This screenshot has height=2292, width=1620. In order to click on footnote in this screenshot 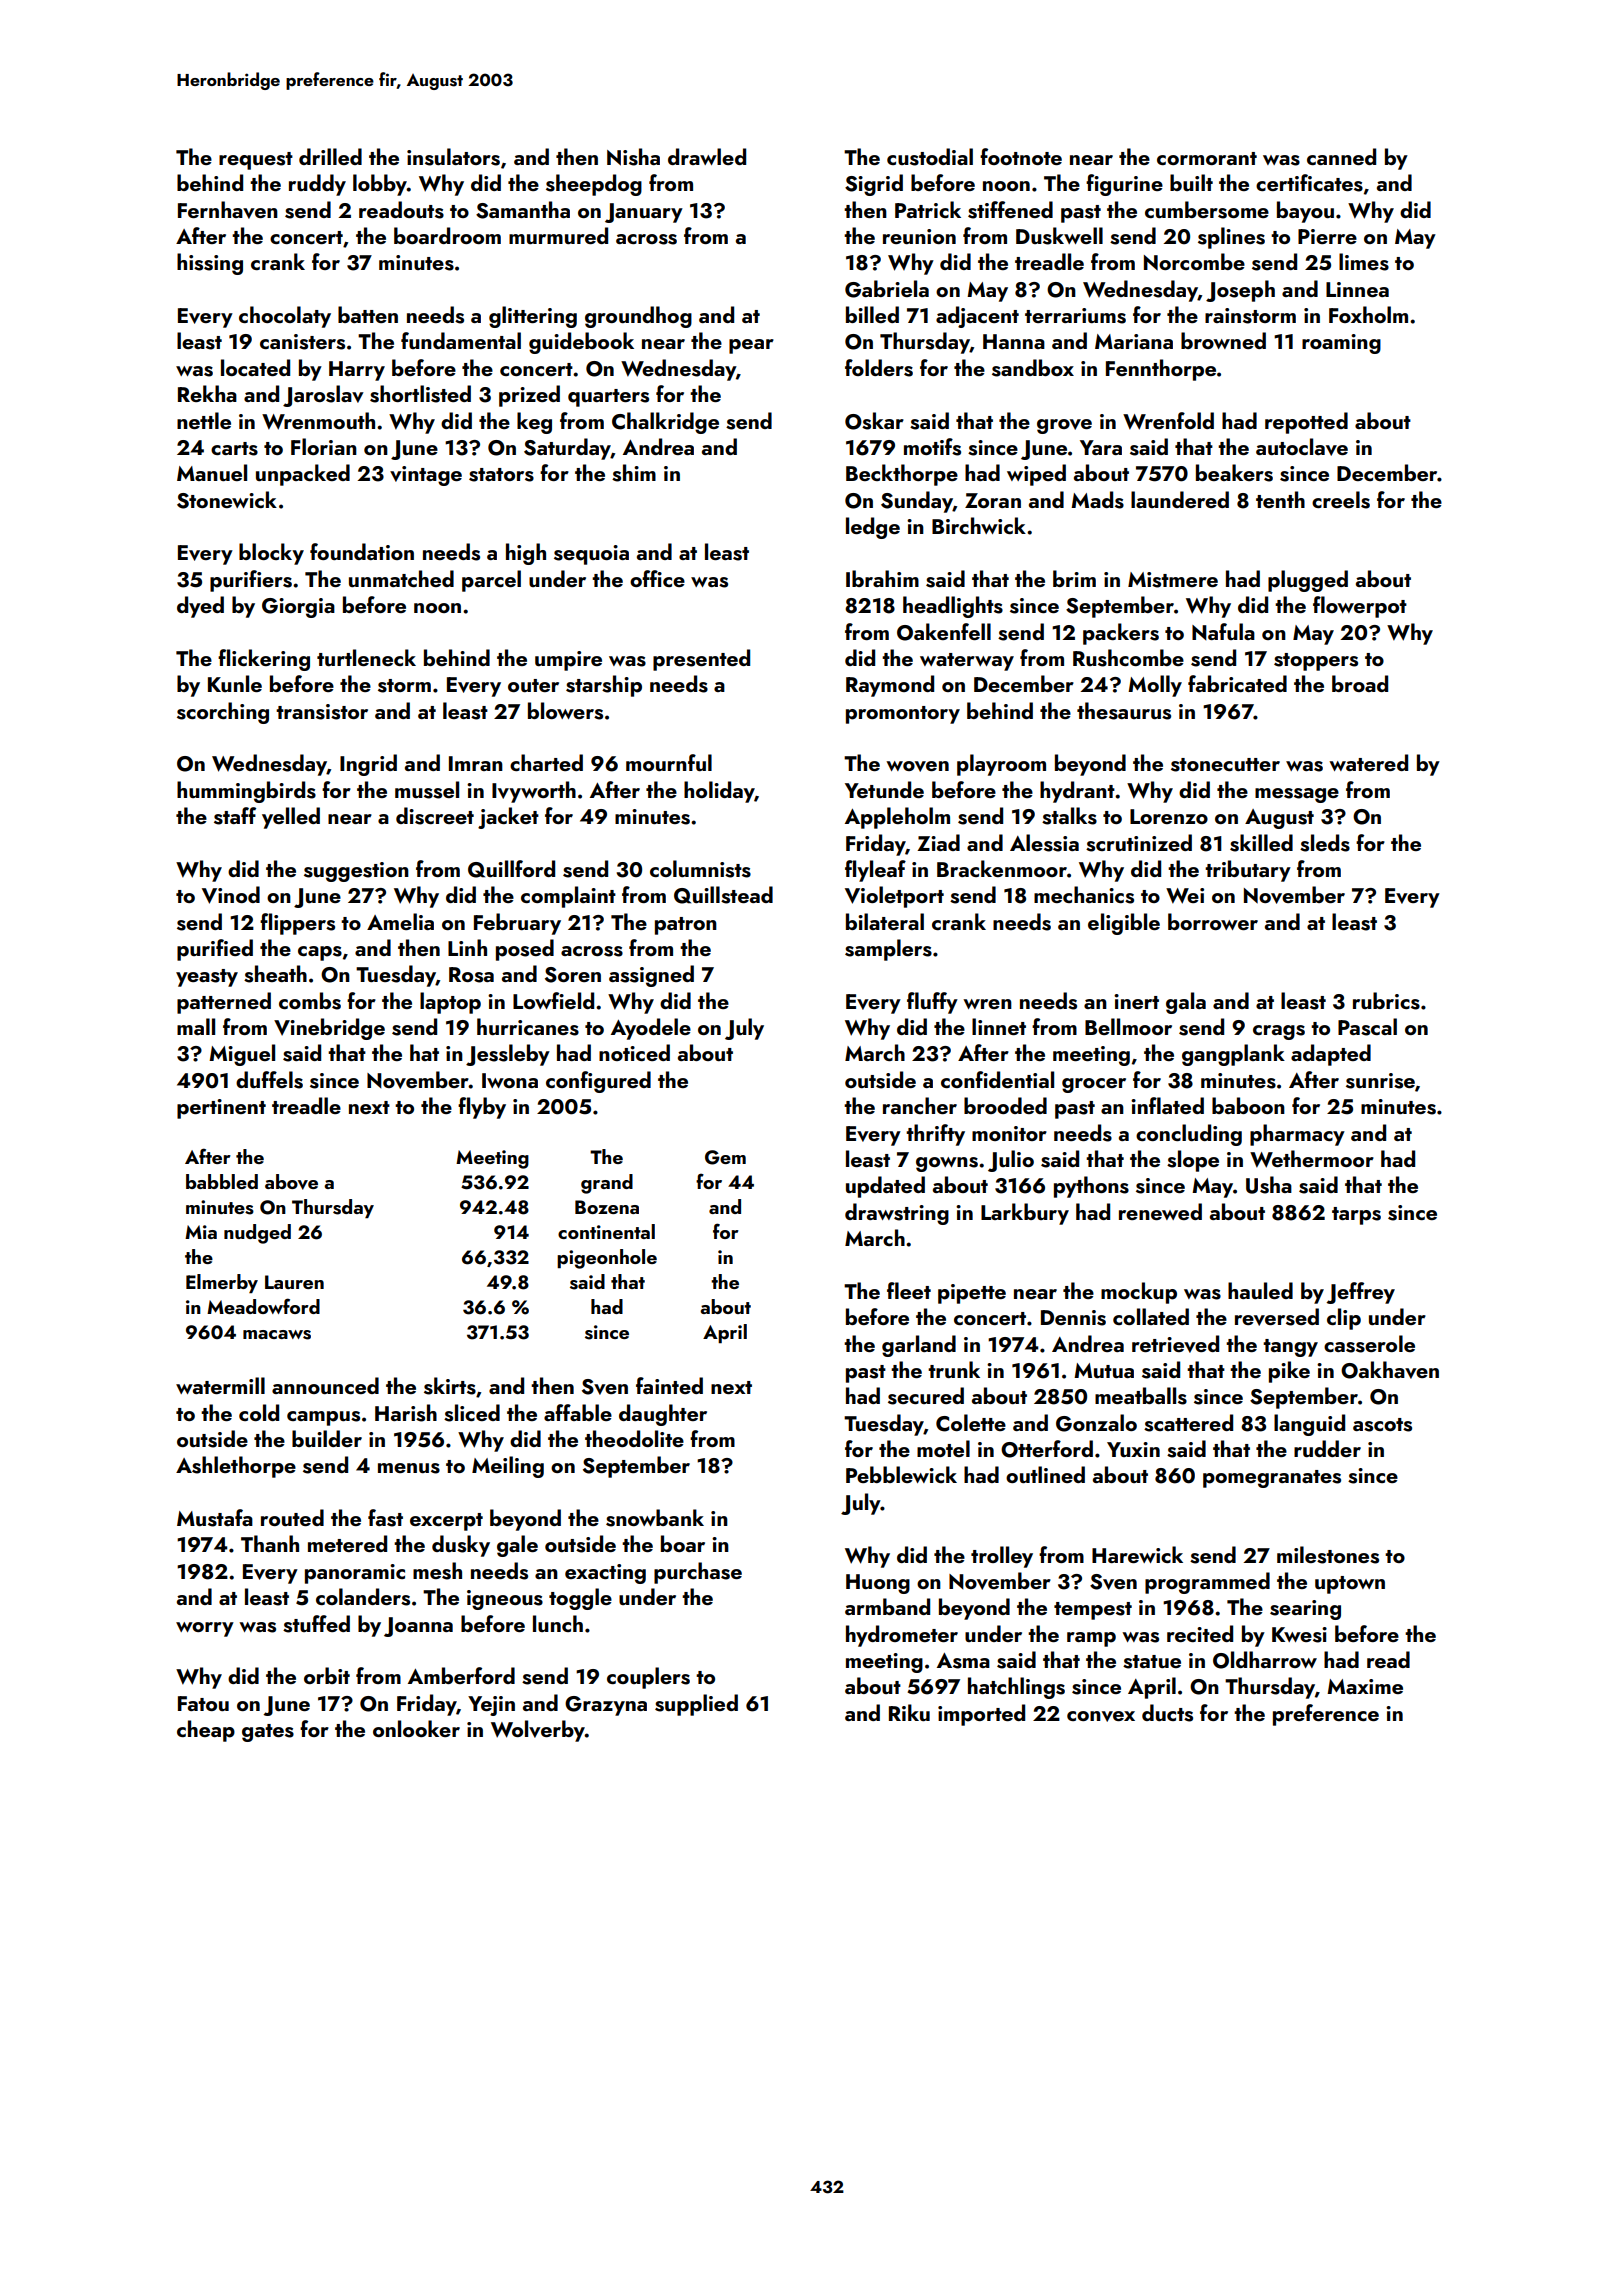, I will do `click(1021, 156)`.
